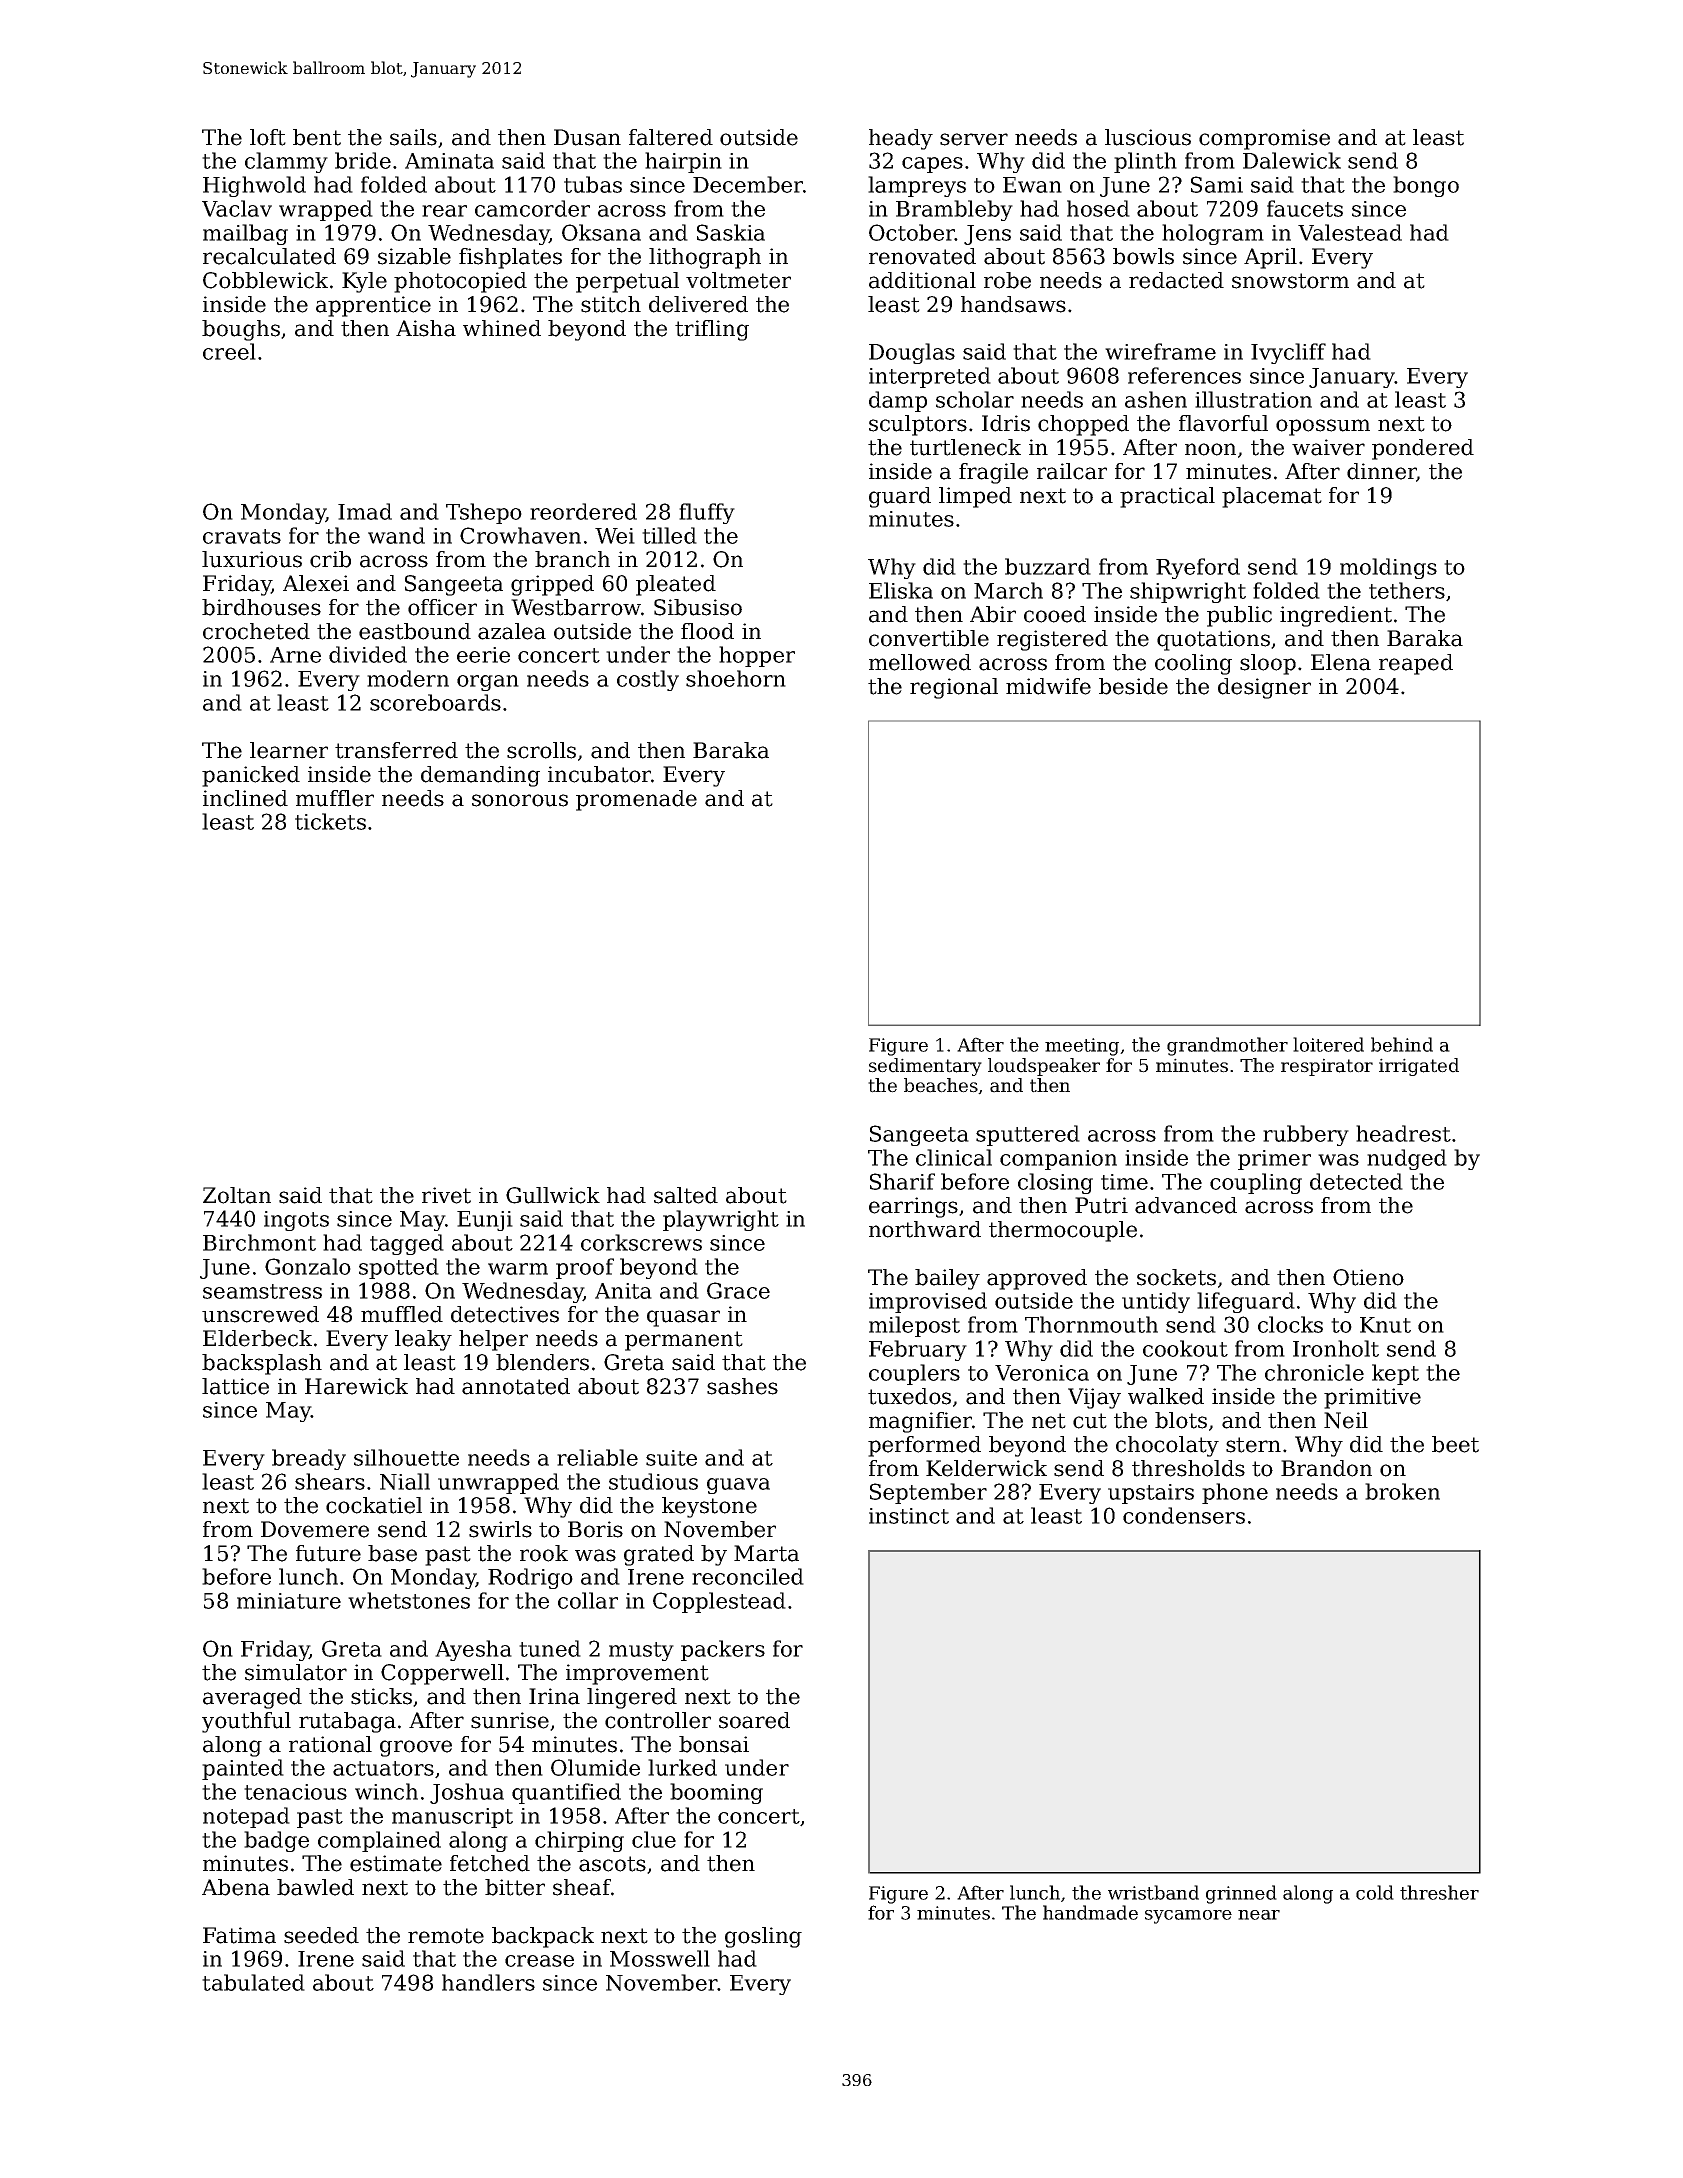 This page has height=2178, width=1683. Describe the element at coordinates (1426, 186) in the page. I see `bongo` at that location.
